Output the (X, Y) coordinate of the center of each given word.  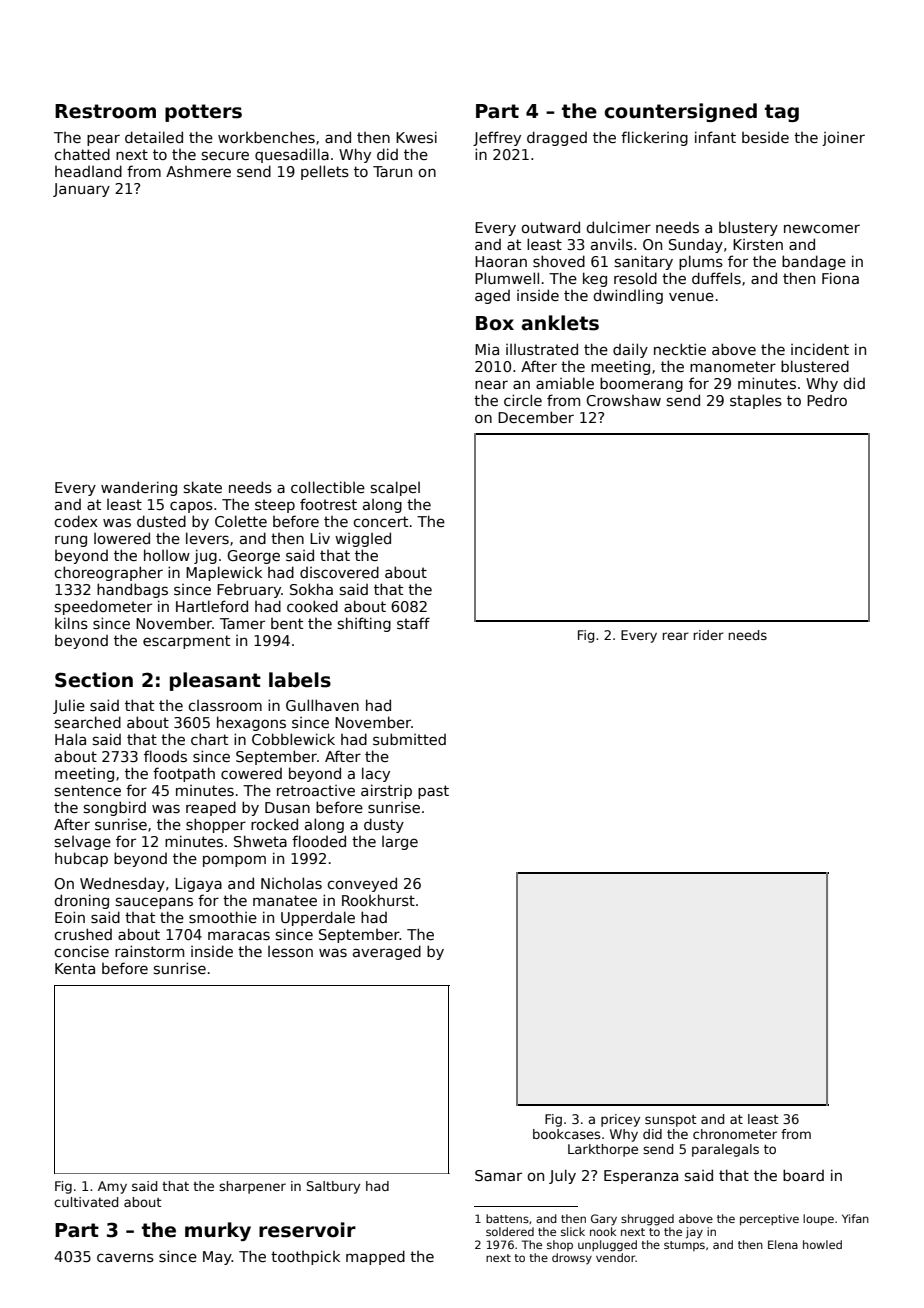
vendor (616, 1257)
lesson (290, 951)
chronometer (735, 1134)
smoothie (223, 917)
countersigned (680, 112)
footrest (328, 504)
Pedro (827, 400)
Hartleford (212, 606)
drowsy (572, 1259)
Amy (112, 1187)
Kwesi (416, 137)
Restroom (105, 111)
